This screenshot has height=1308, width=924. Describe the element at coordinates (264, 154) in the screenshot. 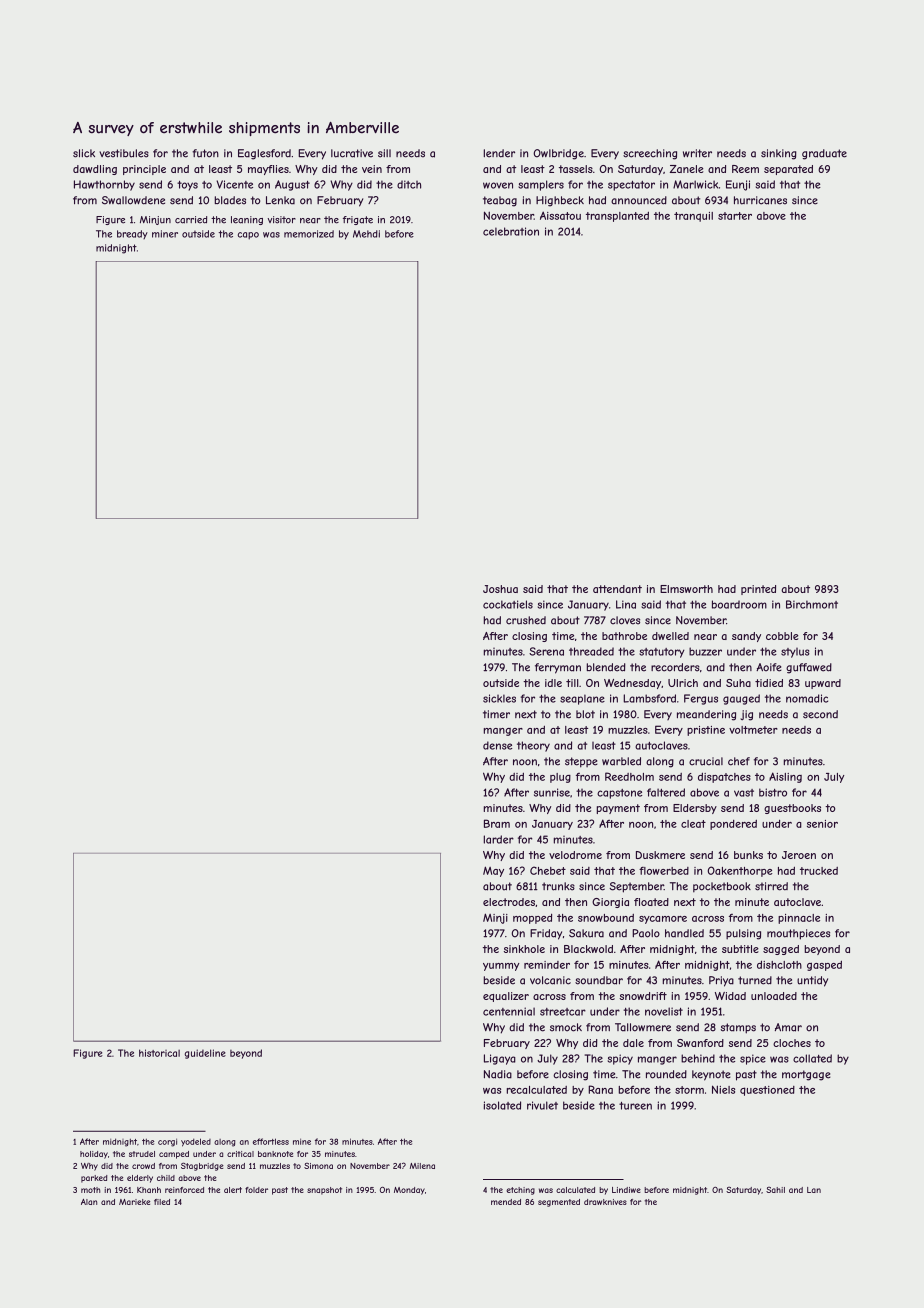

I see `Eaglesford` at that location.
